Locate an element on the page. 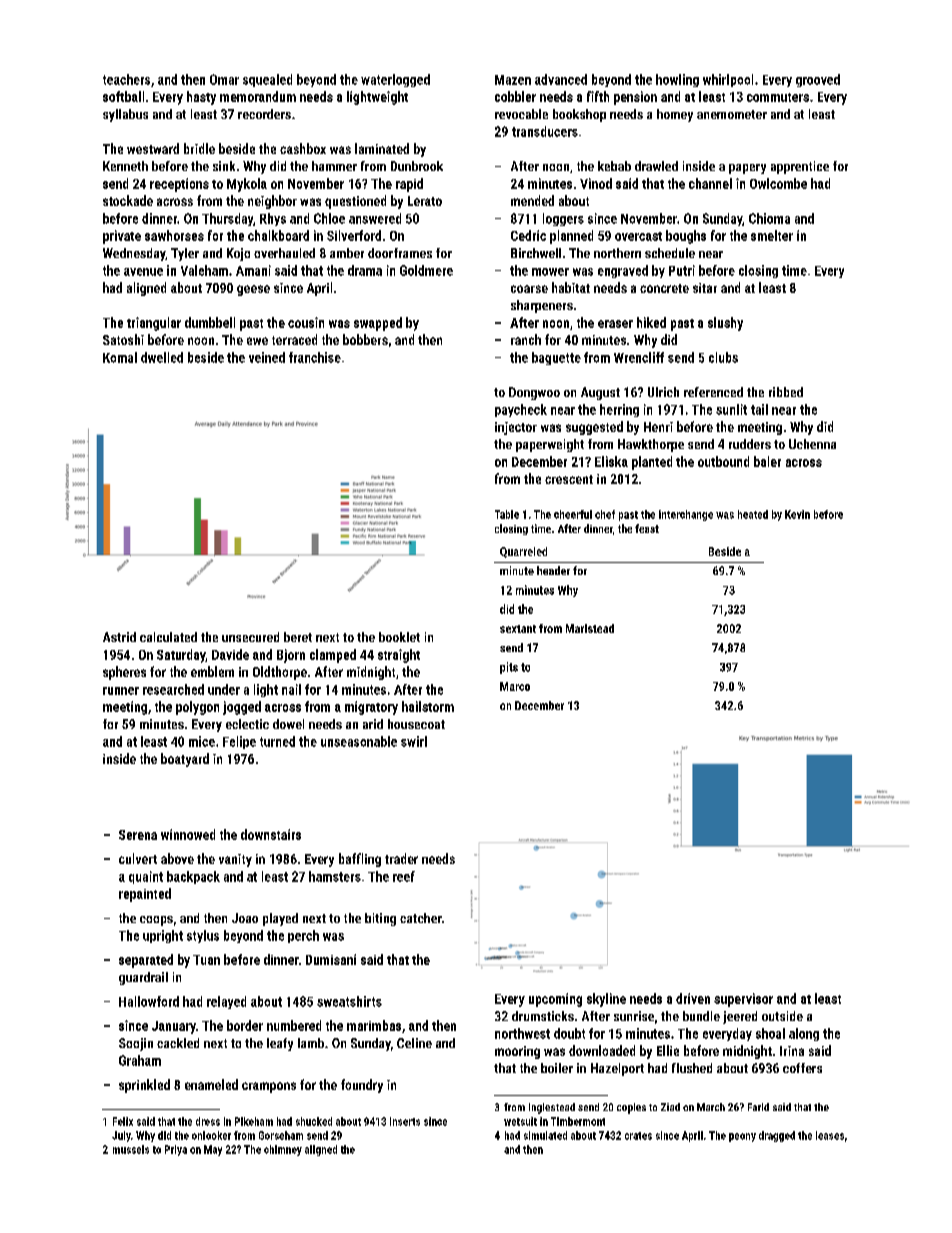 This page has width=952, height=1233. grooved is located at coordinates (818, 80).
